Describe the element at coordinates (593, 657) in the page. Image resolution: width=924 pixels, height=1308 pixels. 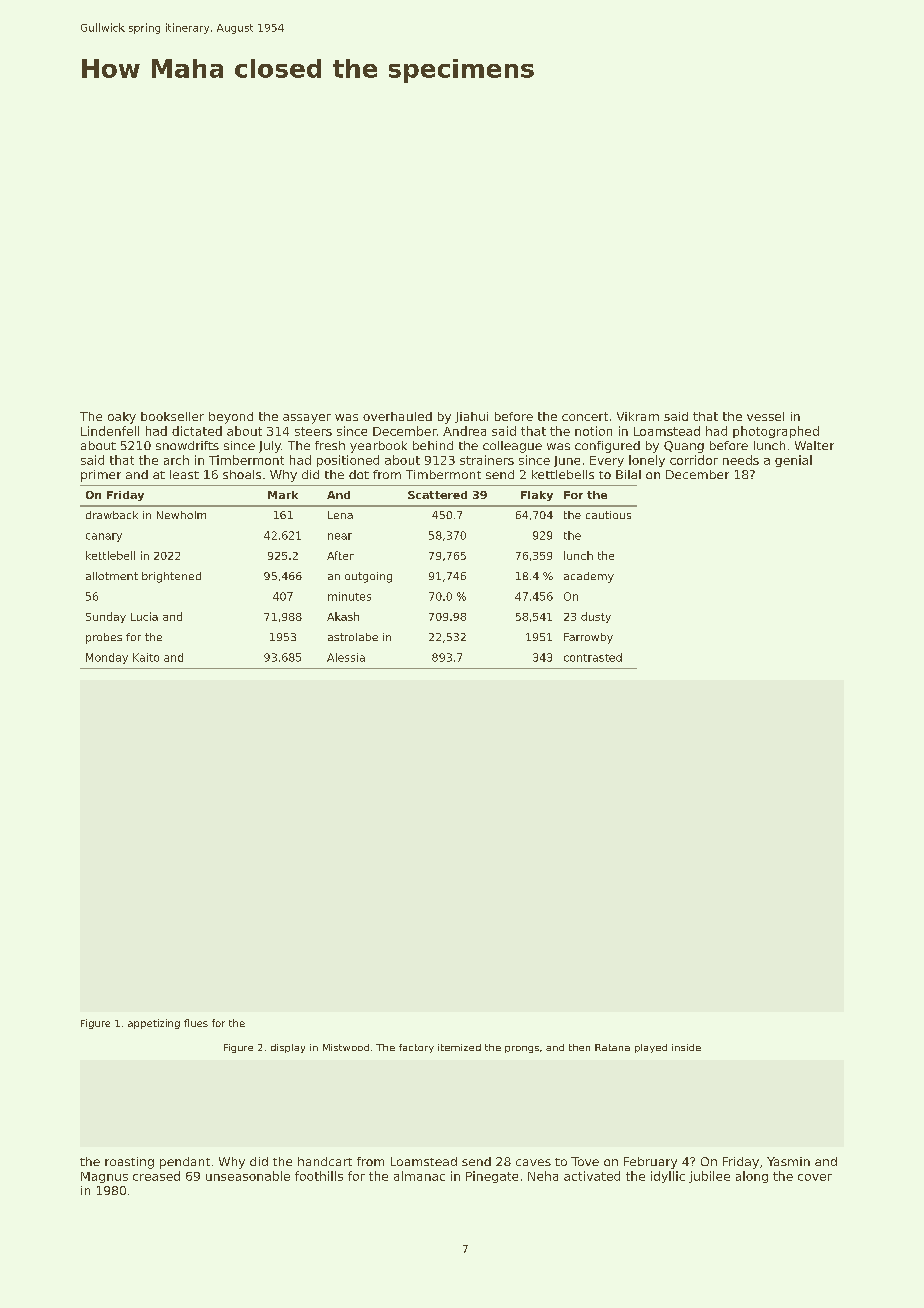
I see `contrasted` at that location.
